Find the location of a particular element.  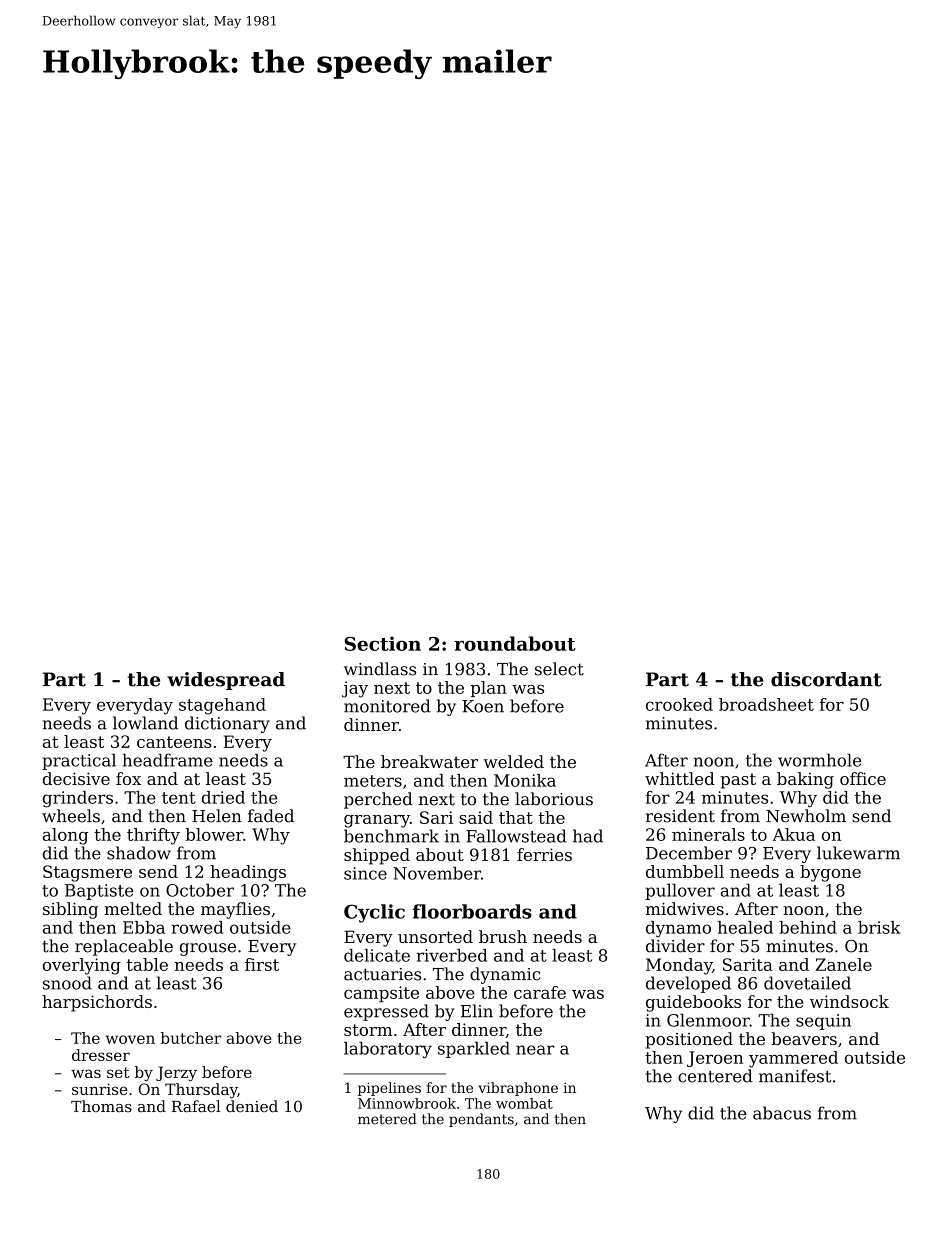

wormhole is located at coordinates (820, 760).
